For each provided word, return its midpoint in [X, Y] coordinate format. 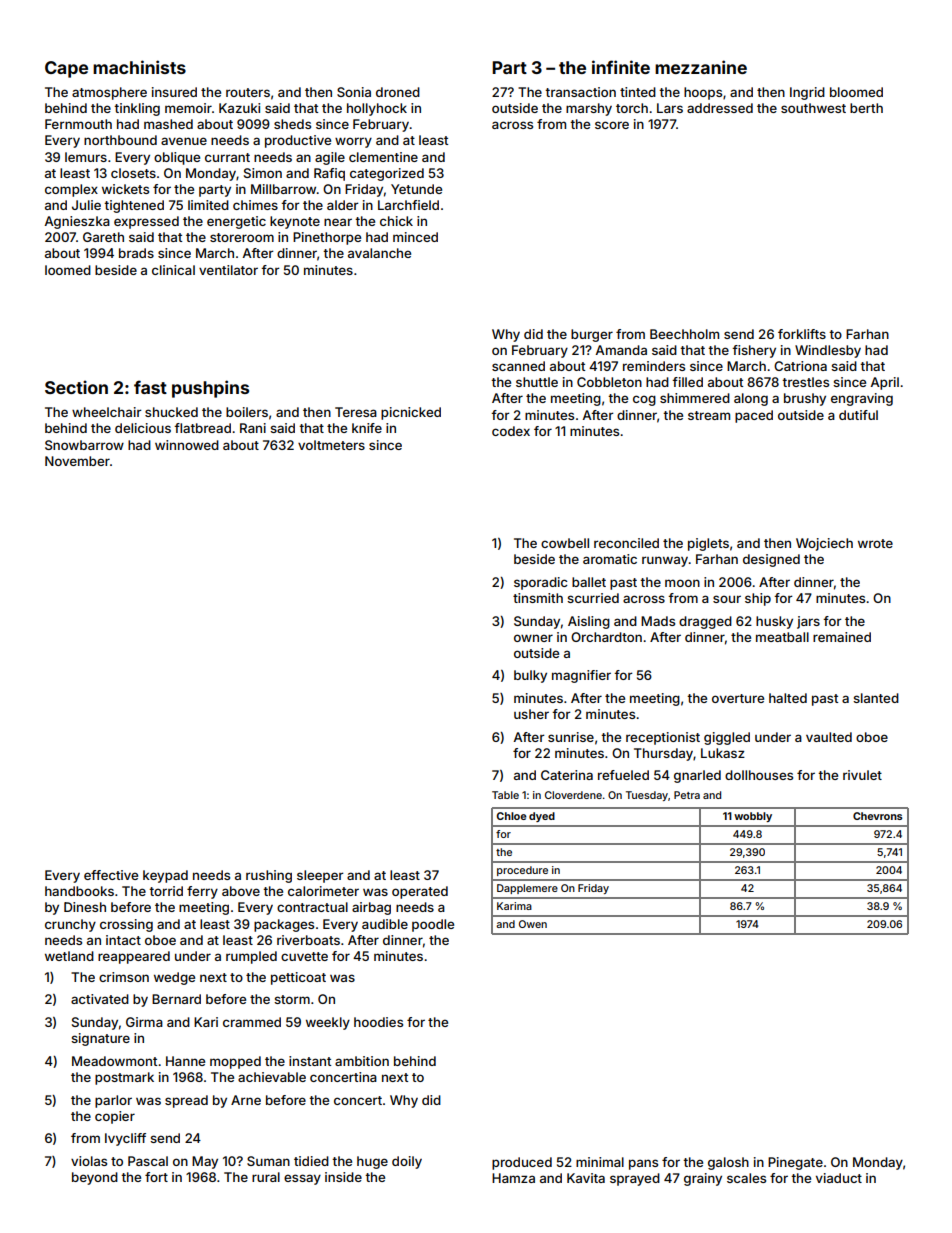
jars [808, 622]
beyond [95, 1178]
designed [771, 560]
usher [531, 714]
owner [533, 638]
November [77, 461]
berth [866, 108]
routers [248, 92]
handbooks [79, 891]
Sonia [354, 92]
